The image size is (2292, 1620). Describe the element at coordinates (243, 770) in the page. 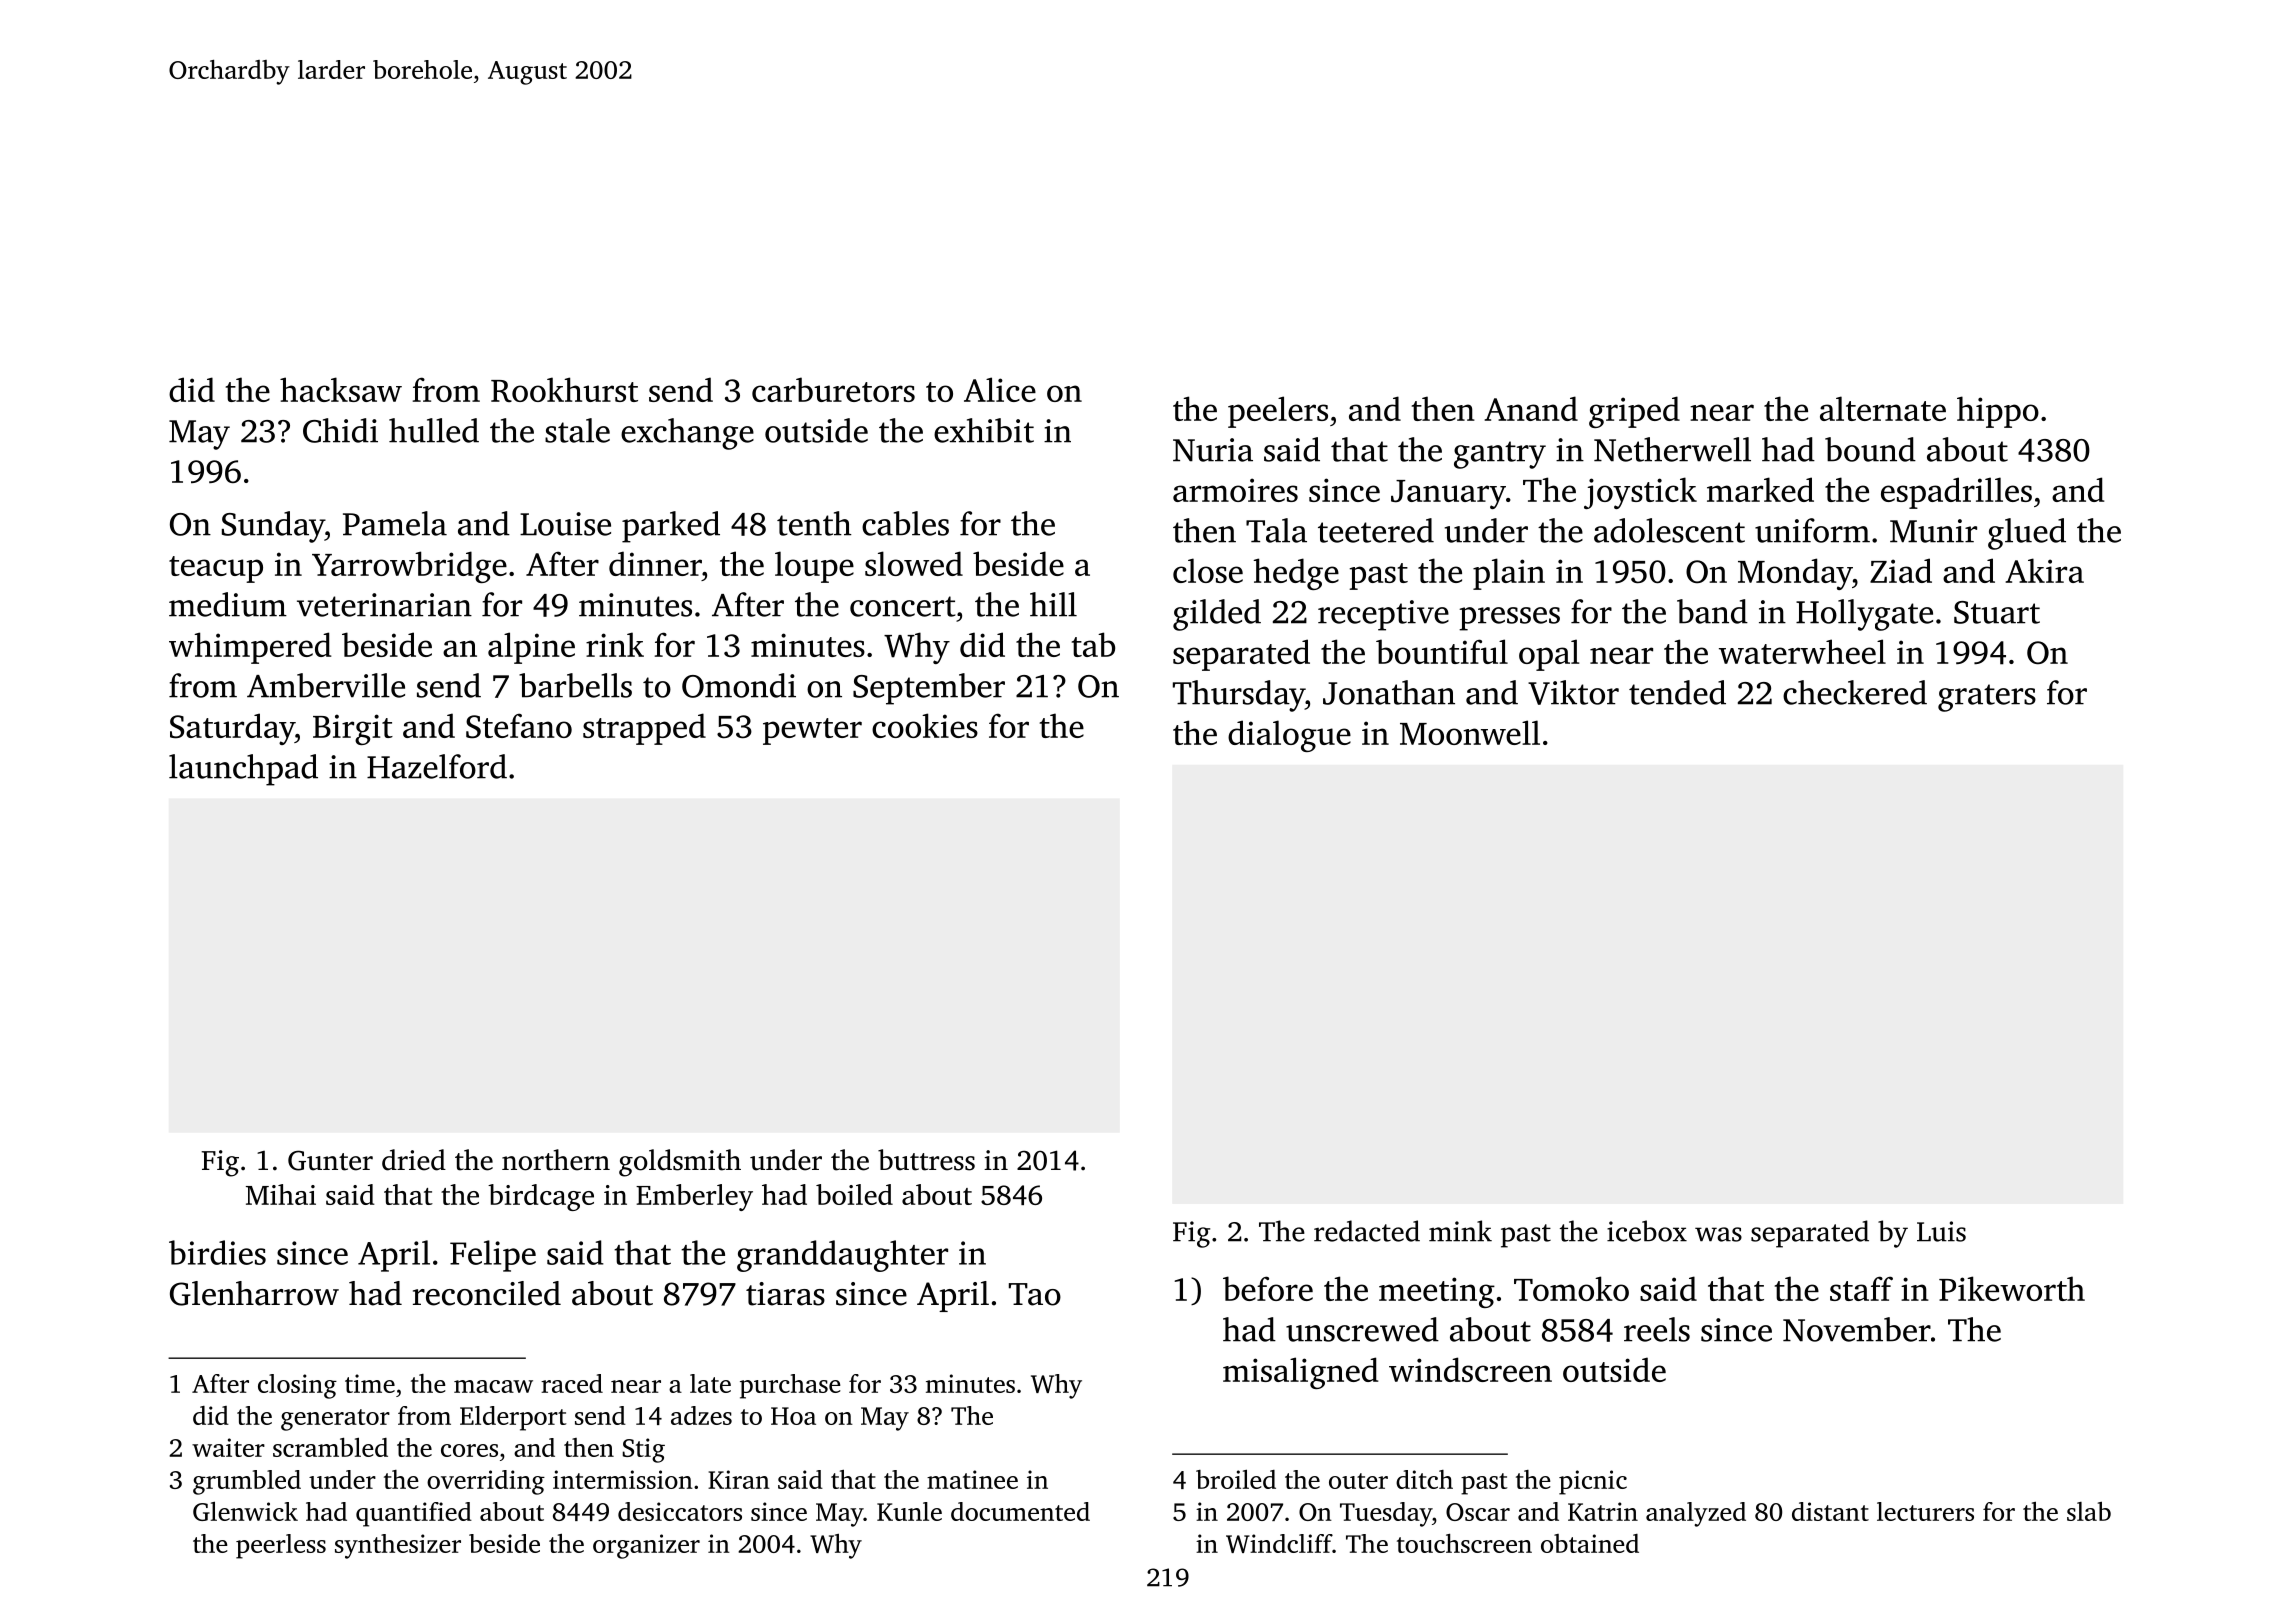

I see `launchpad` at that location.
